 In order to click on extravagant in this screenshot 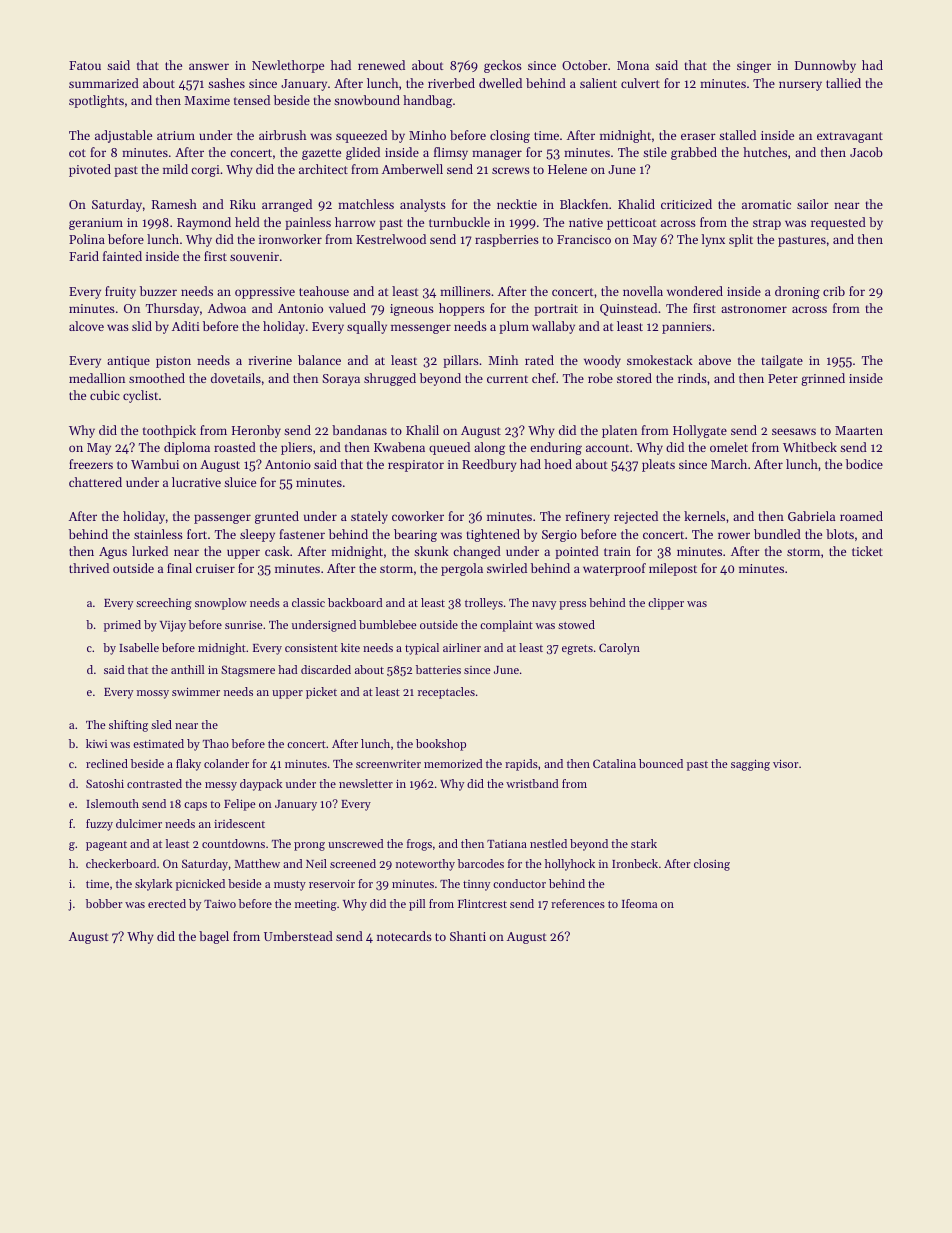, I will do `click(850, 137)`.
